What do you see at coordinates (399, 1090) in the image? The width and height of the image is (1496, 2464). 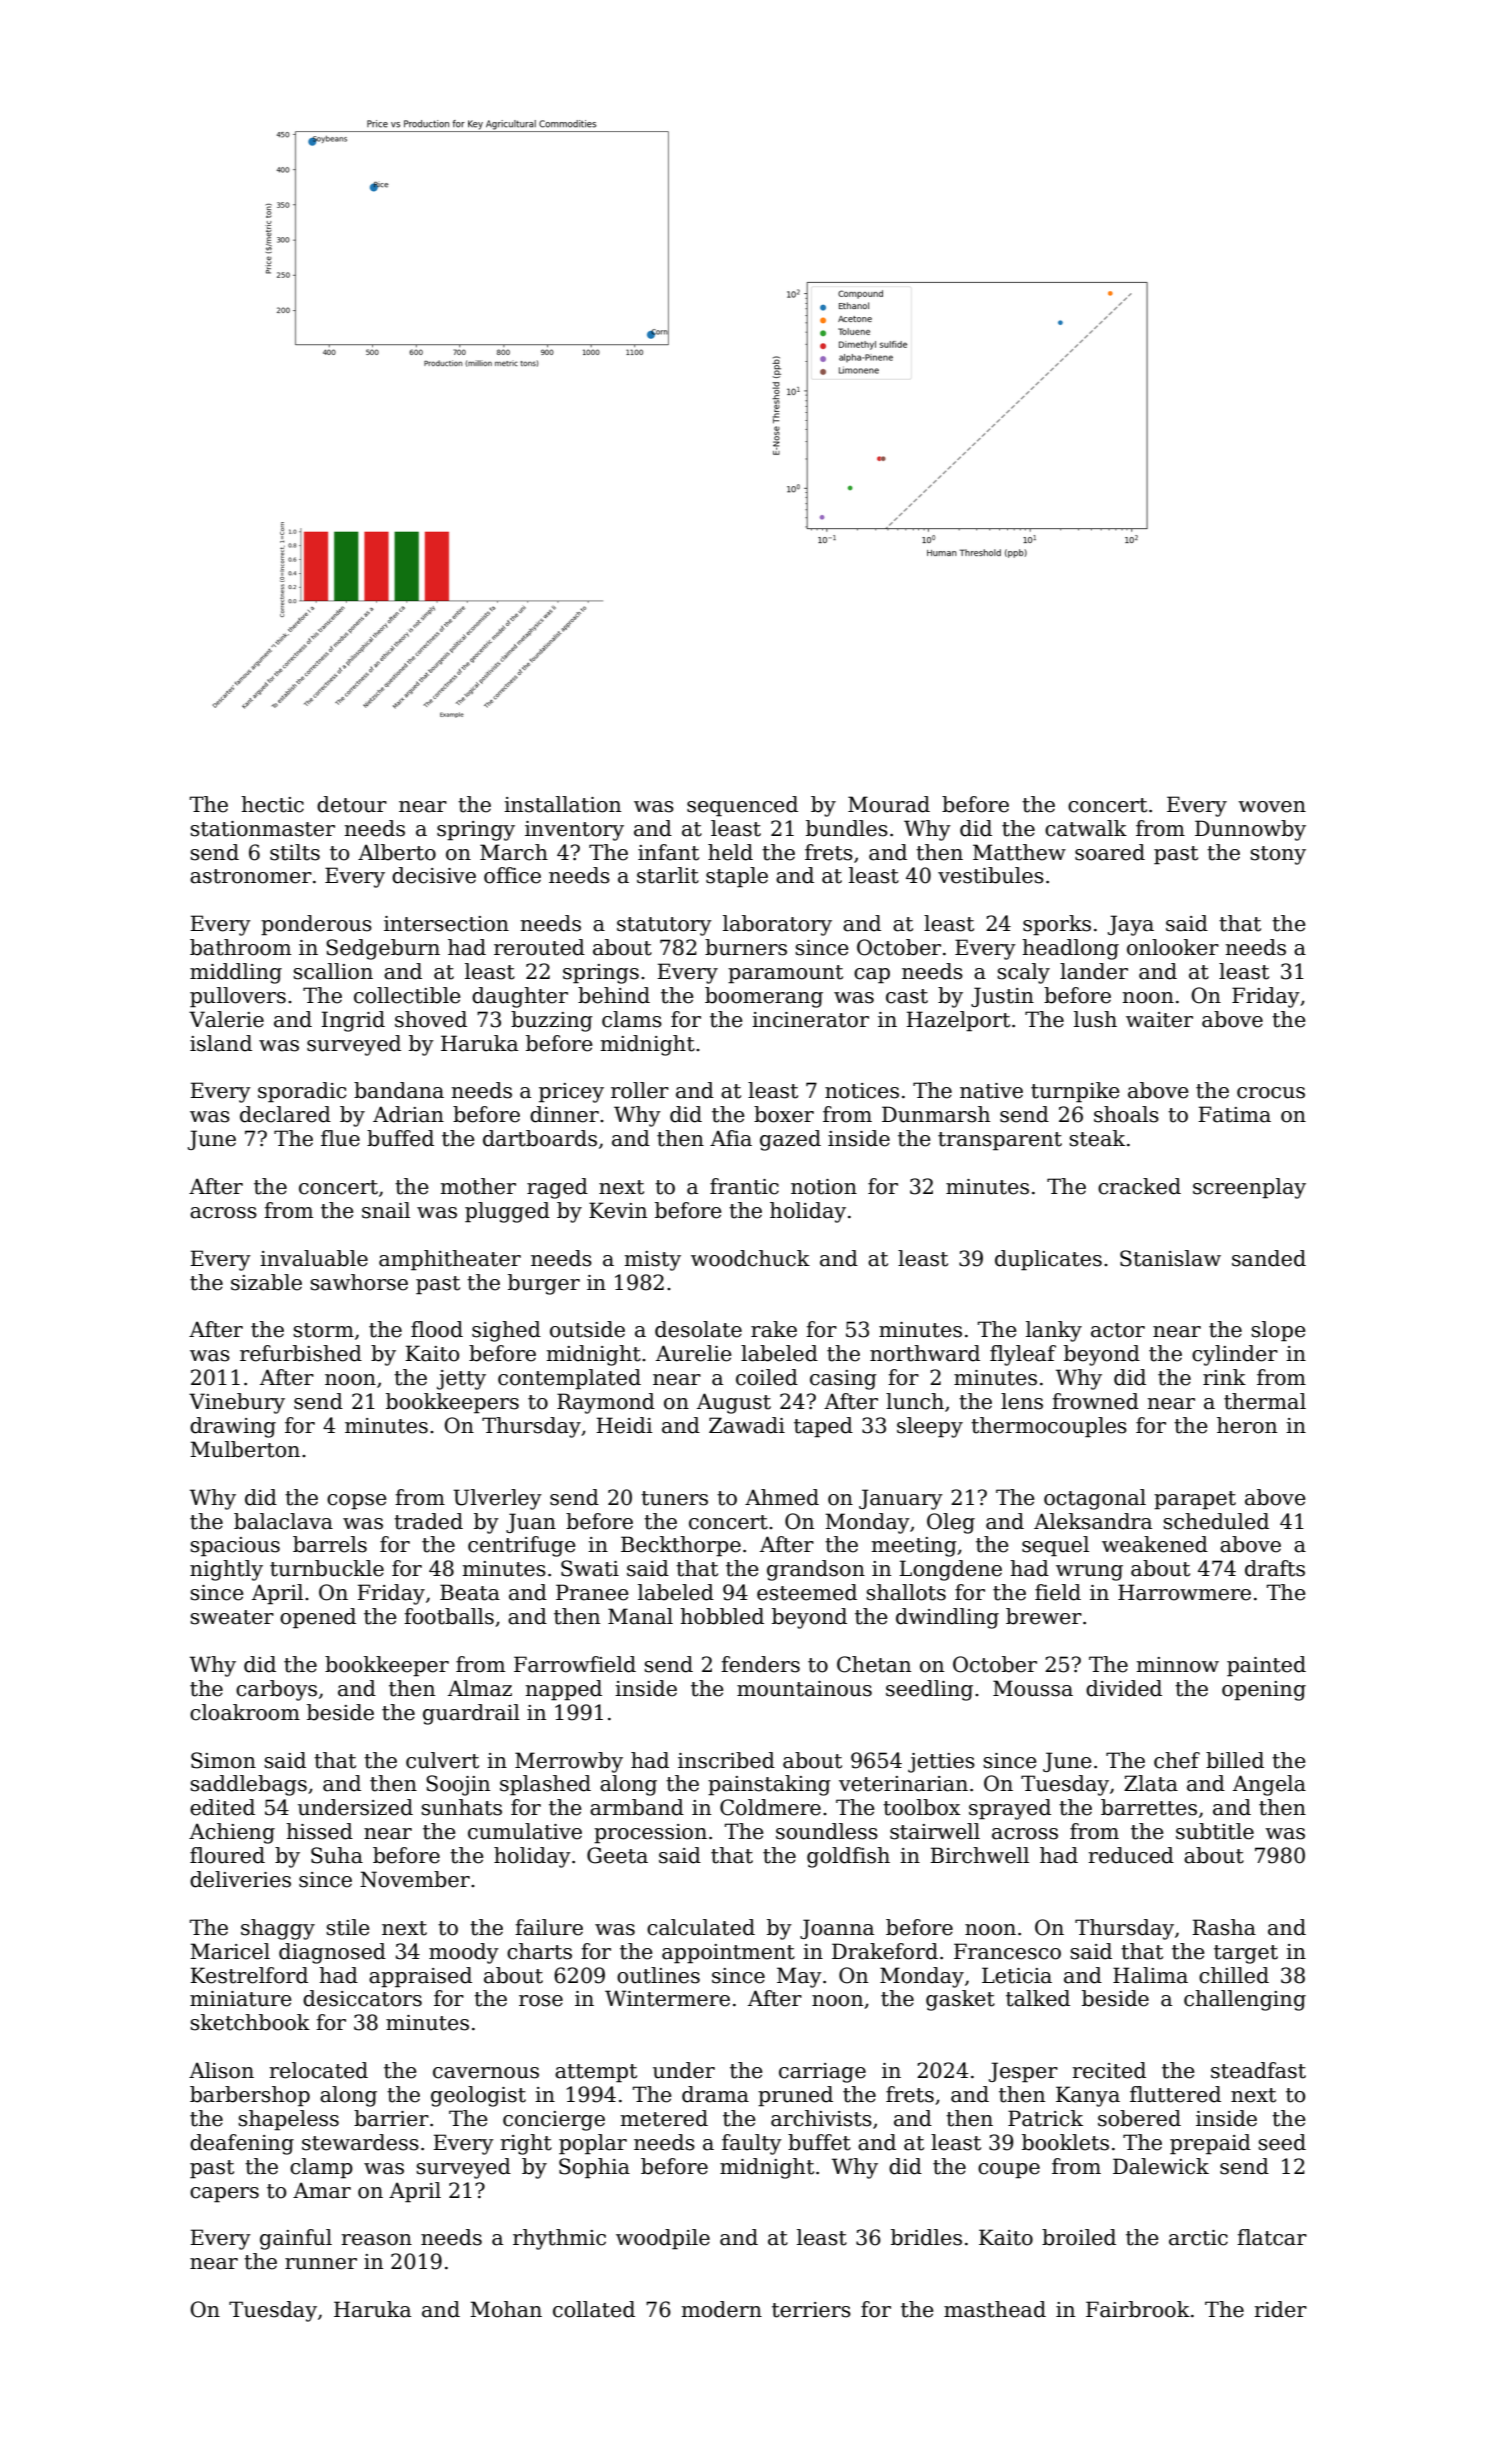 I see `bandana` at bounding box center [399, 1090].
